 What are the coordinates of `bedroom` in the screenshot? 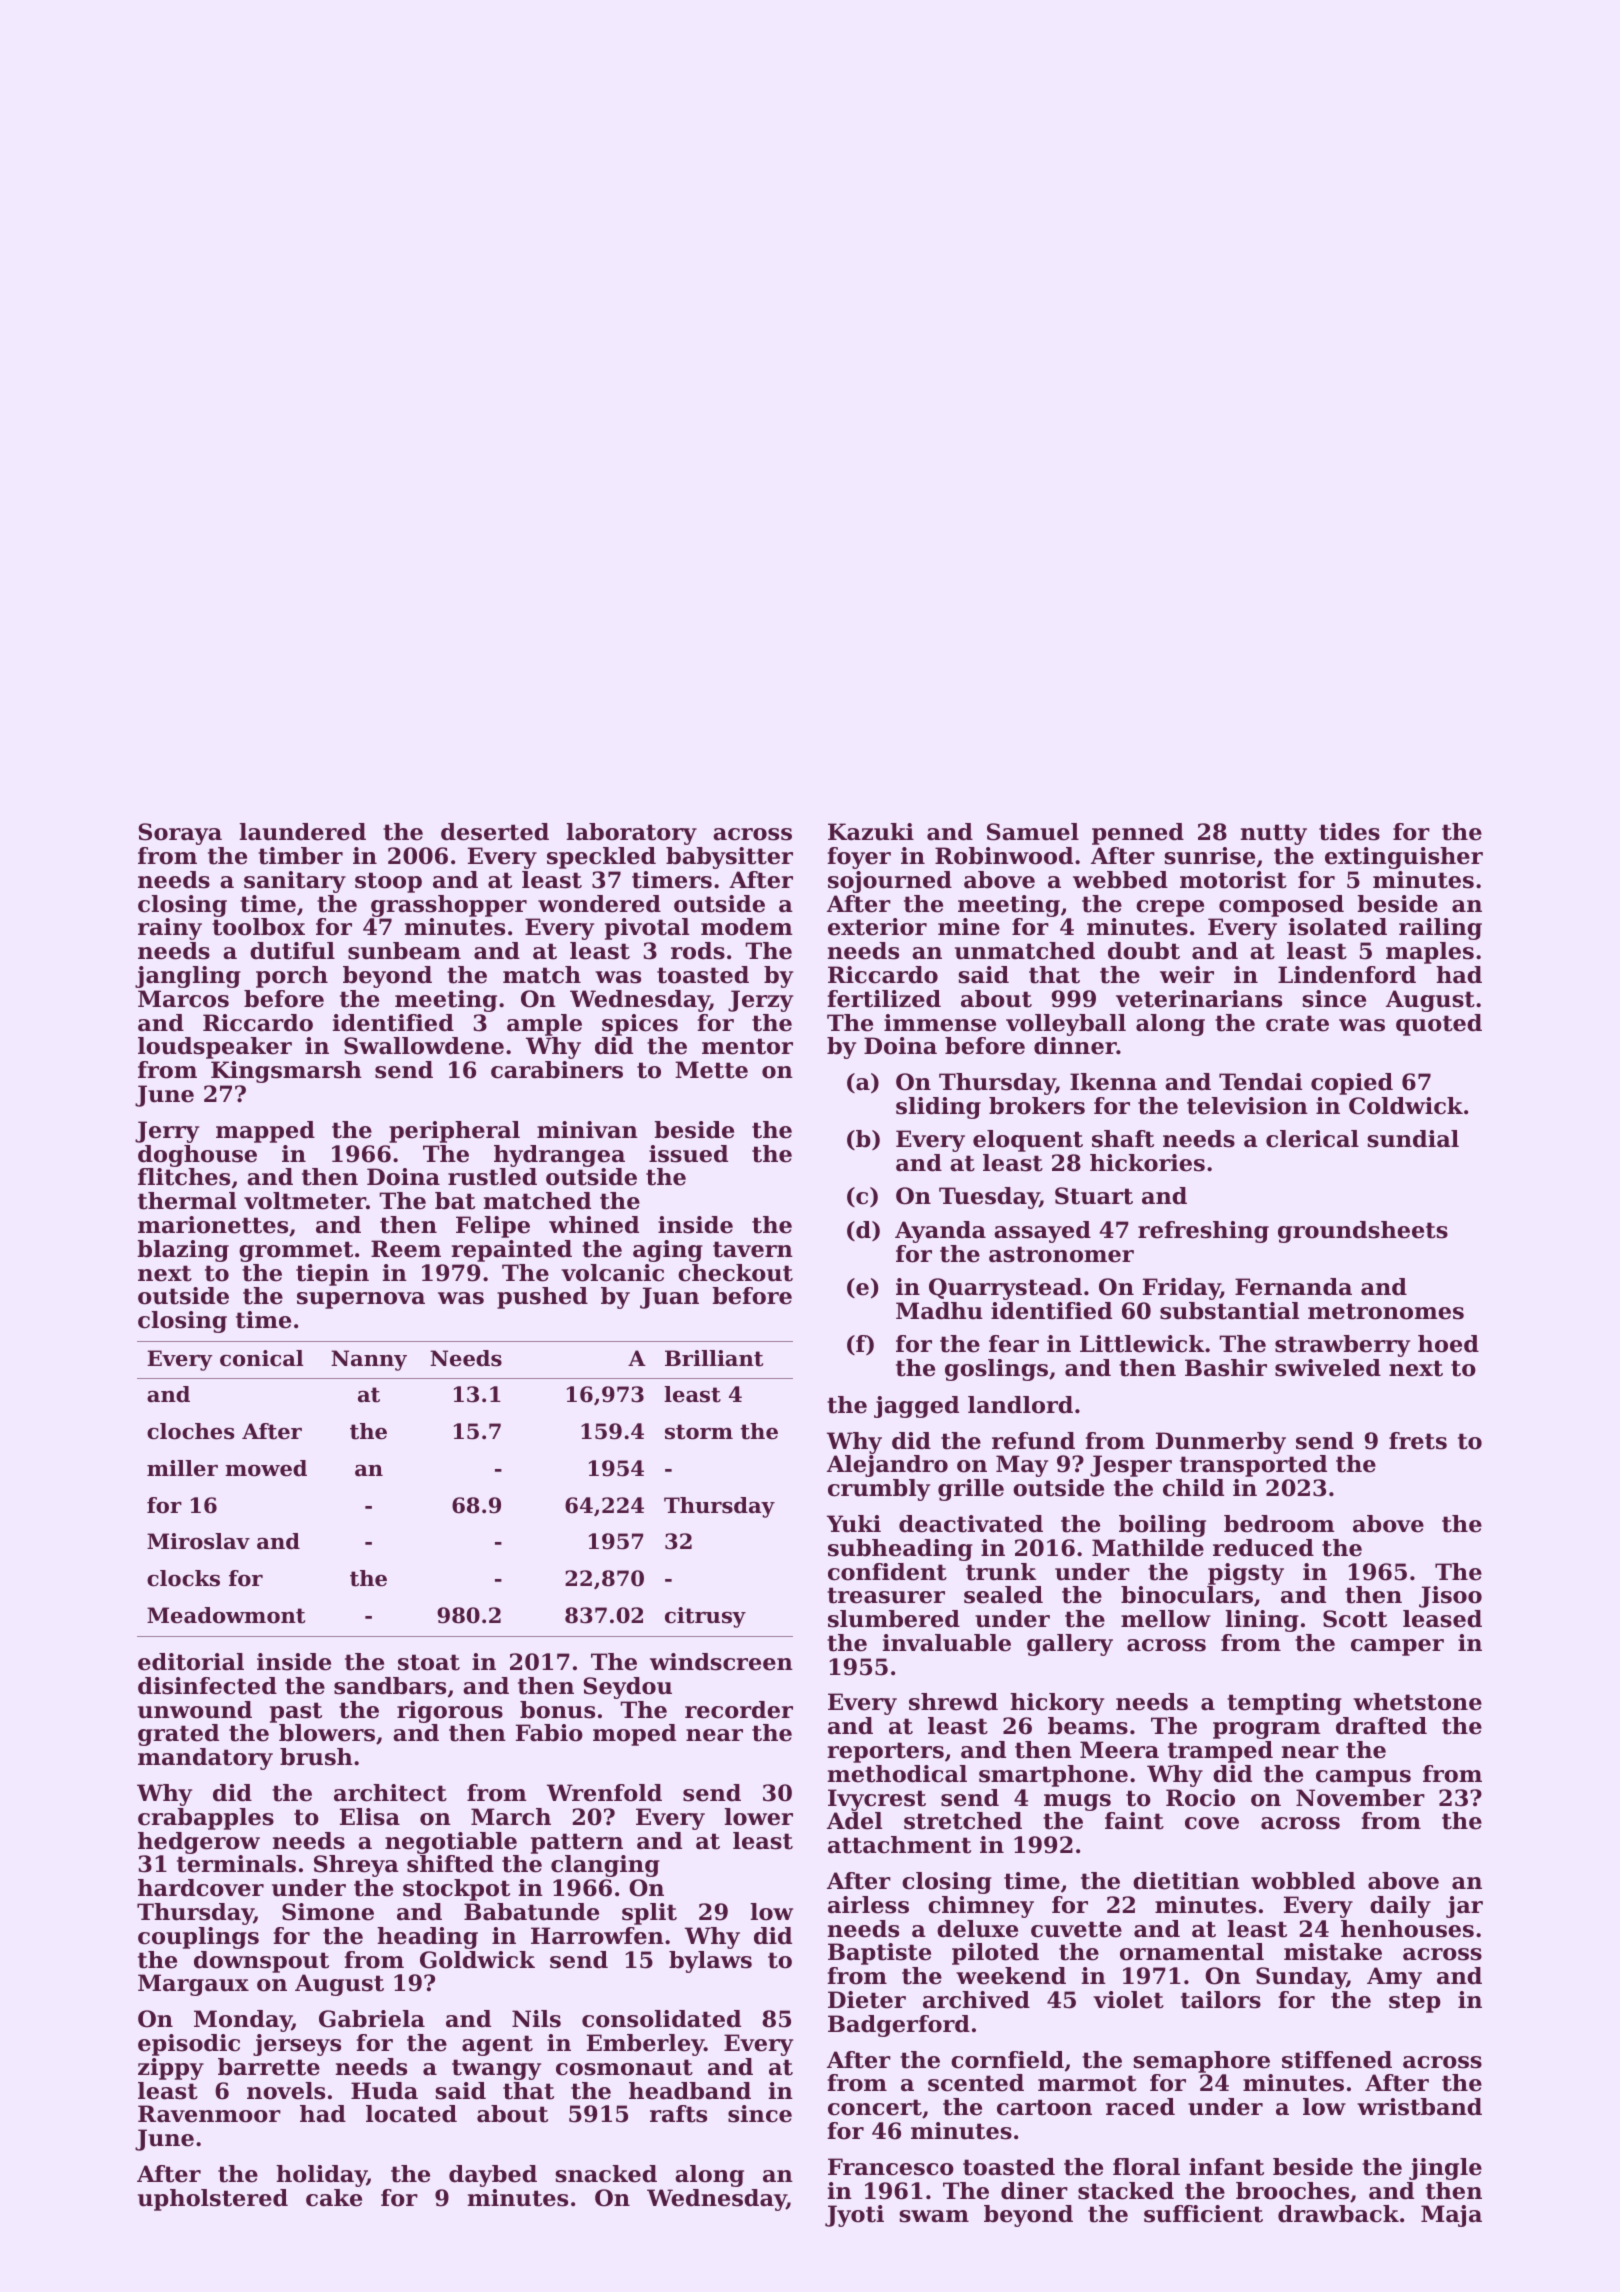 It's located at (1279, 1524).
